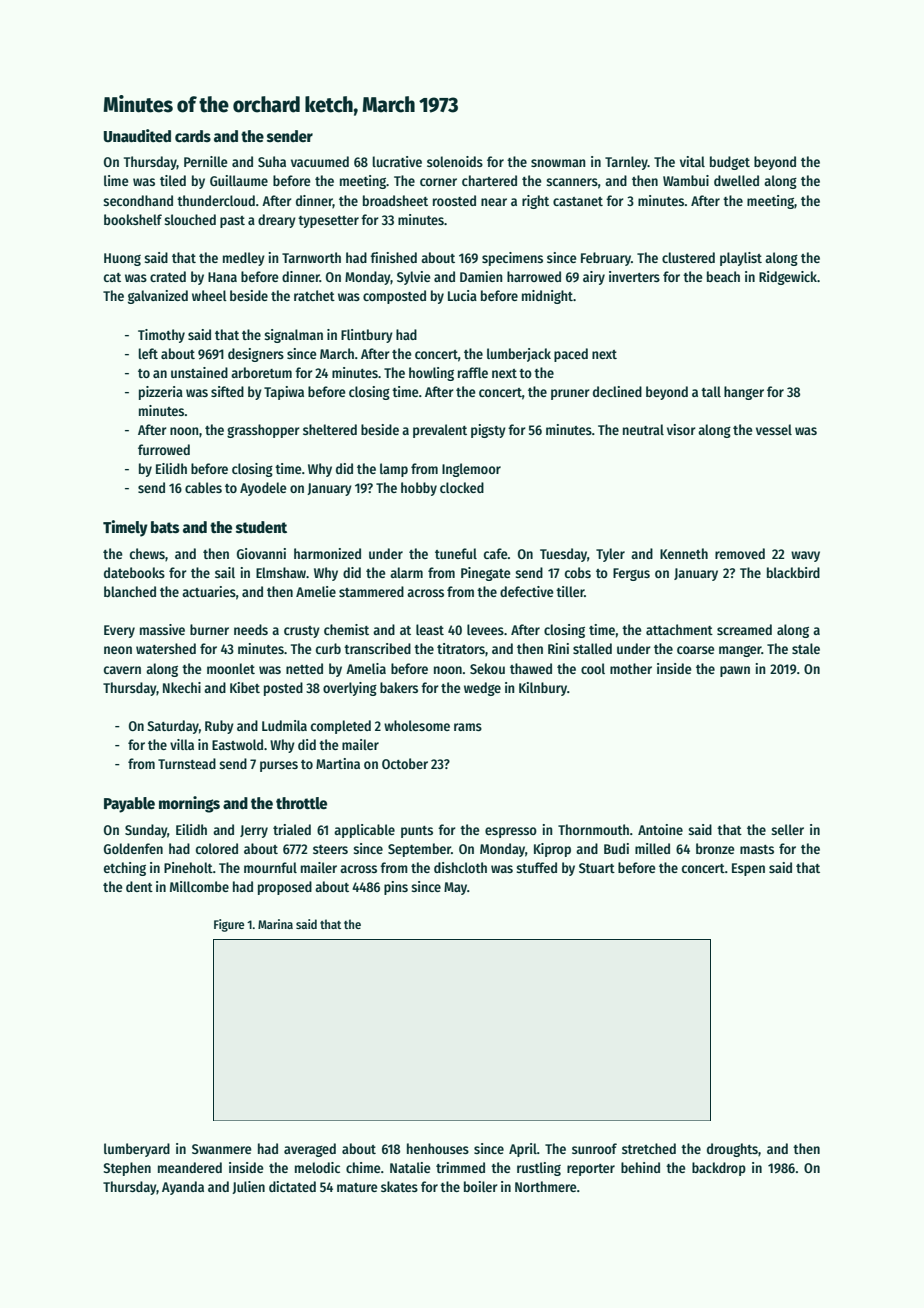 The image size is (924, 1308). I want to click on dictated, so click(292, 1186).
